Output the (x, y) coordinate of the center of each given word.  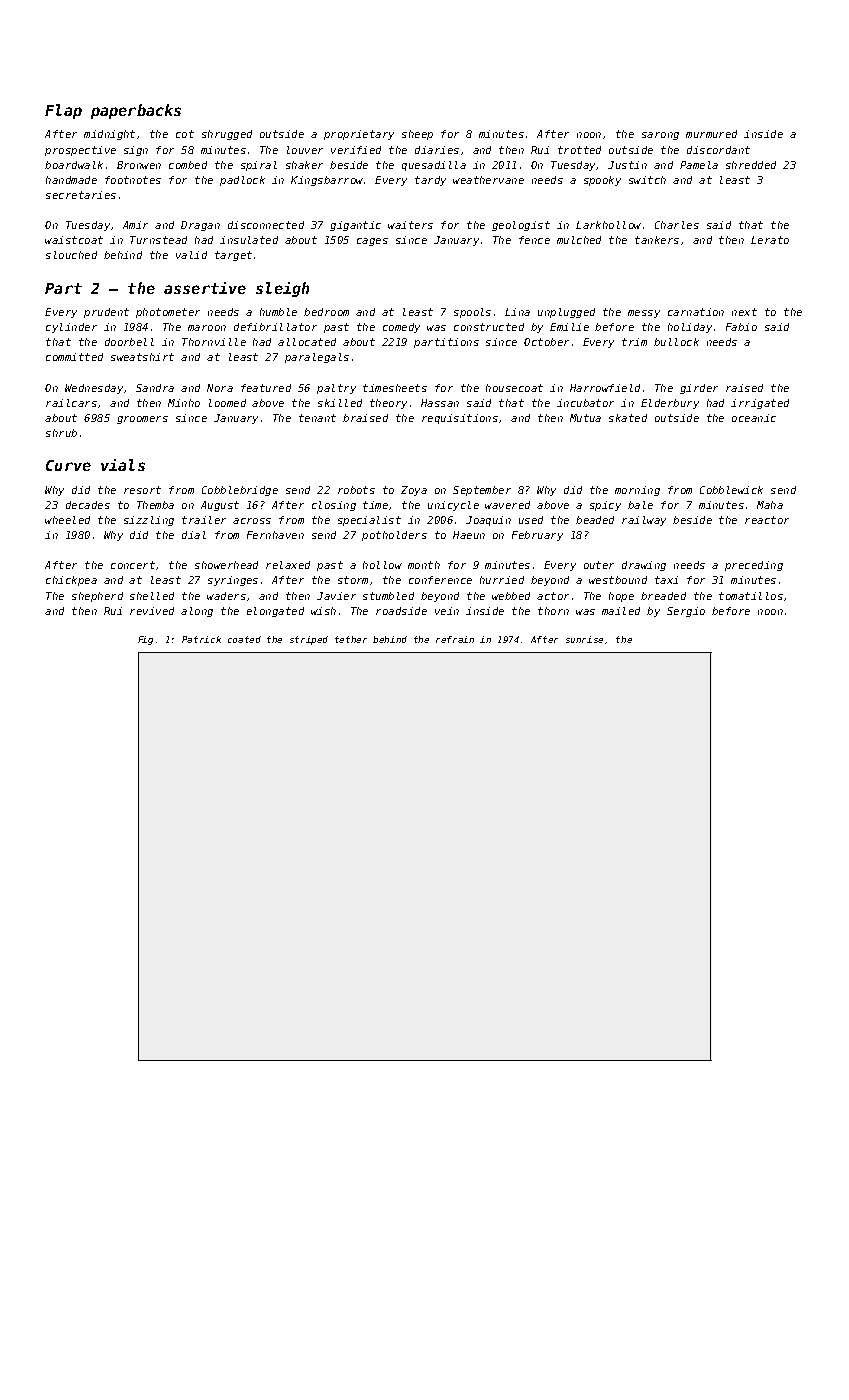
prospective (80, 151)
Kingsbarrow (327, 181)
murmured (711, 134)
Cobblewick (731, 490)
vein (447, 611)
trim (634, 342)
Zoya (414, 491)
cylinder (71, 328)
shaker (304, 165)
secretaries (81, 195)
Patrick (201, 639)
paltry (336, 389)
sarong (660, 136)
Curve (68, 465)
